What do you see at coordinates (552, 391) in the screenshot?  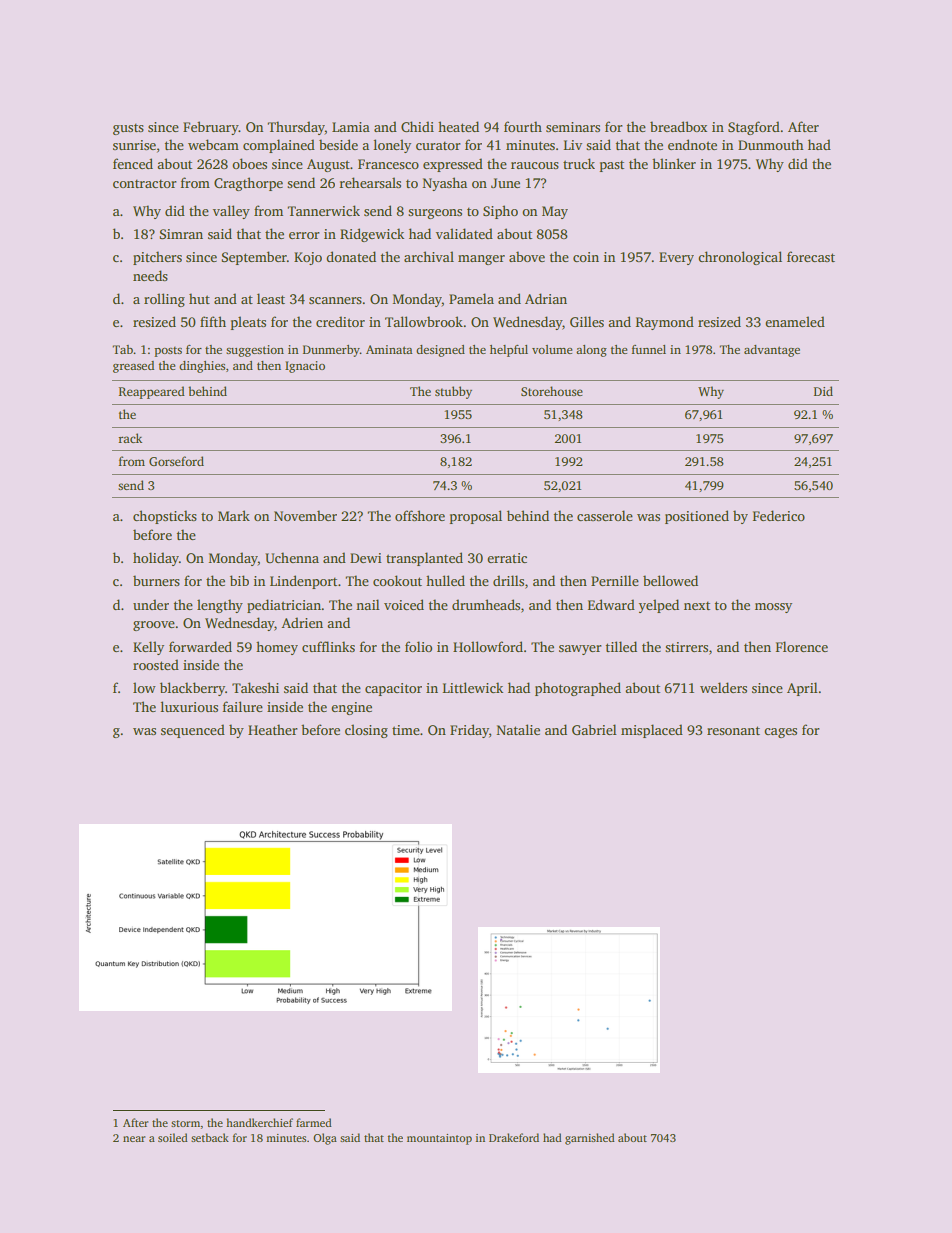 I see `Storehouse` at bounding box center [552, 391].
